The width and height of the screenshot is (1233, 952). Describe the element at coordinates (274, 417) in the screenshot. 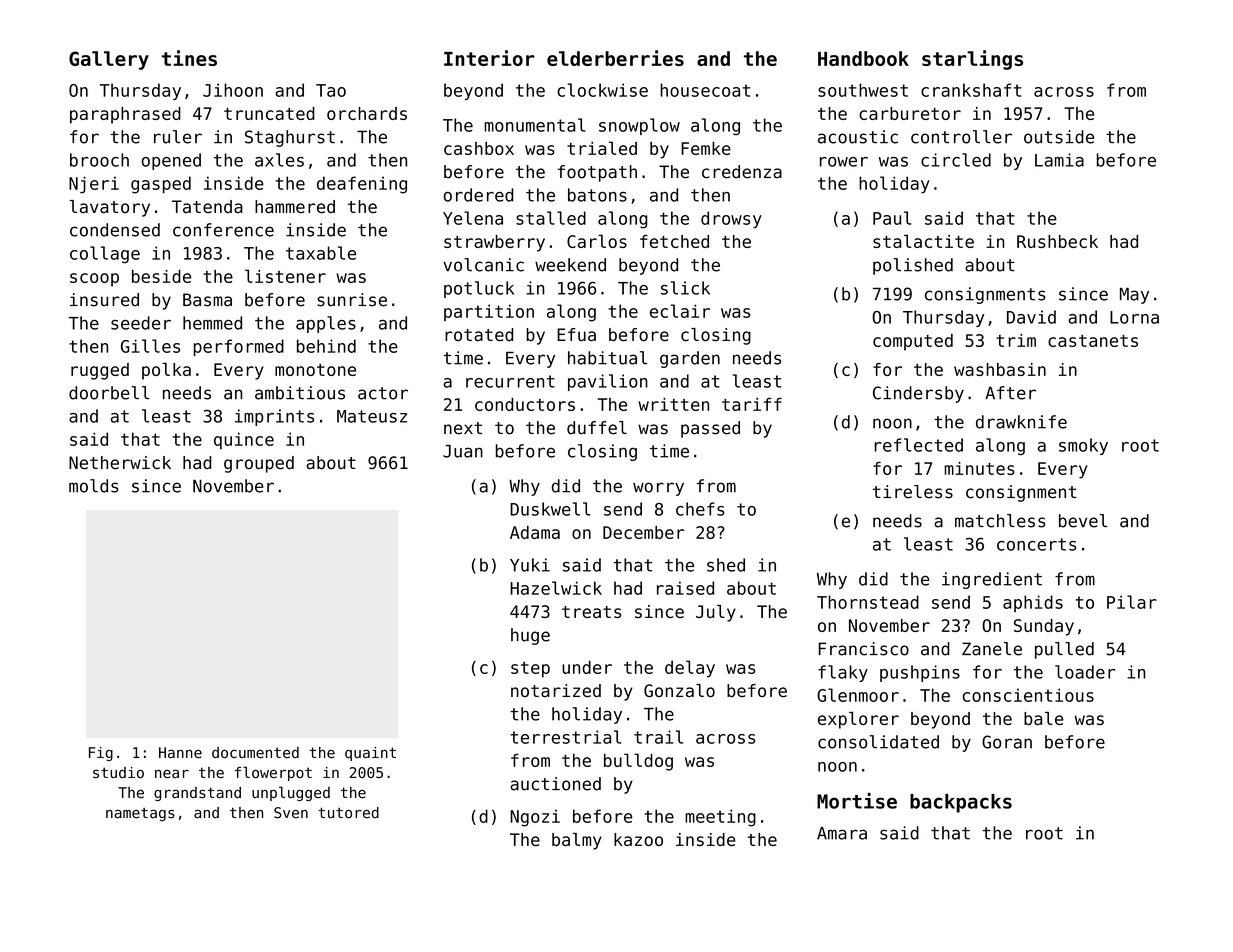

I see `imprints` at that location.
